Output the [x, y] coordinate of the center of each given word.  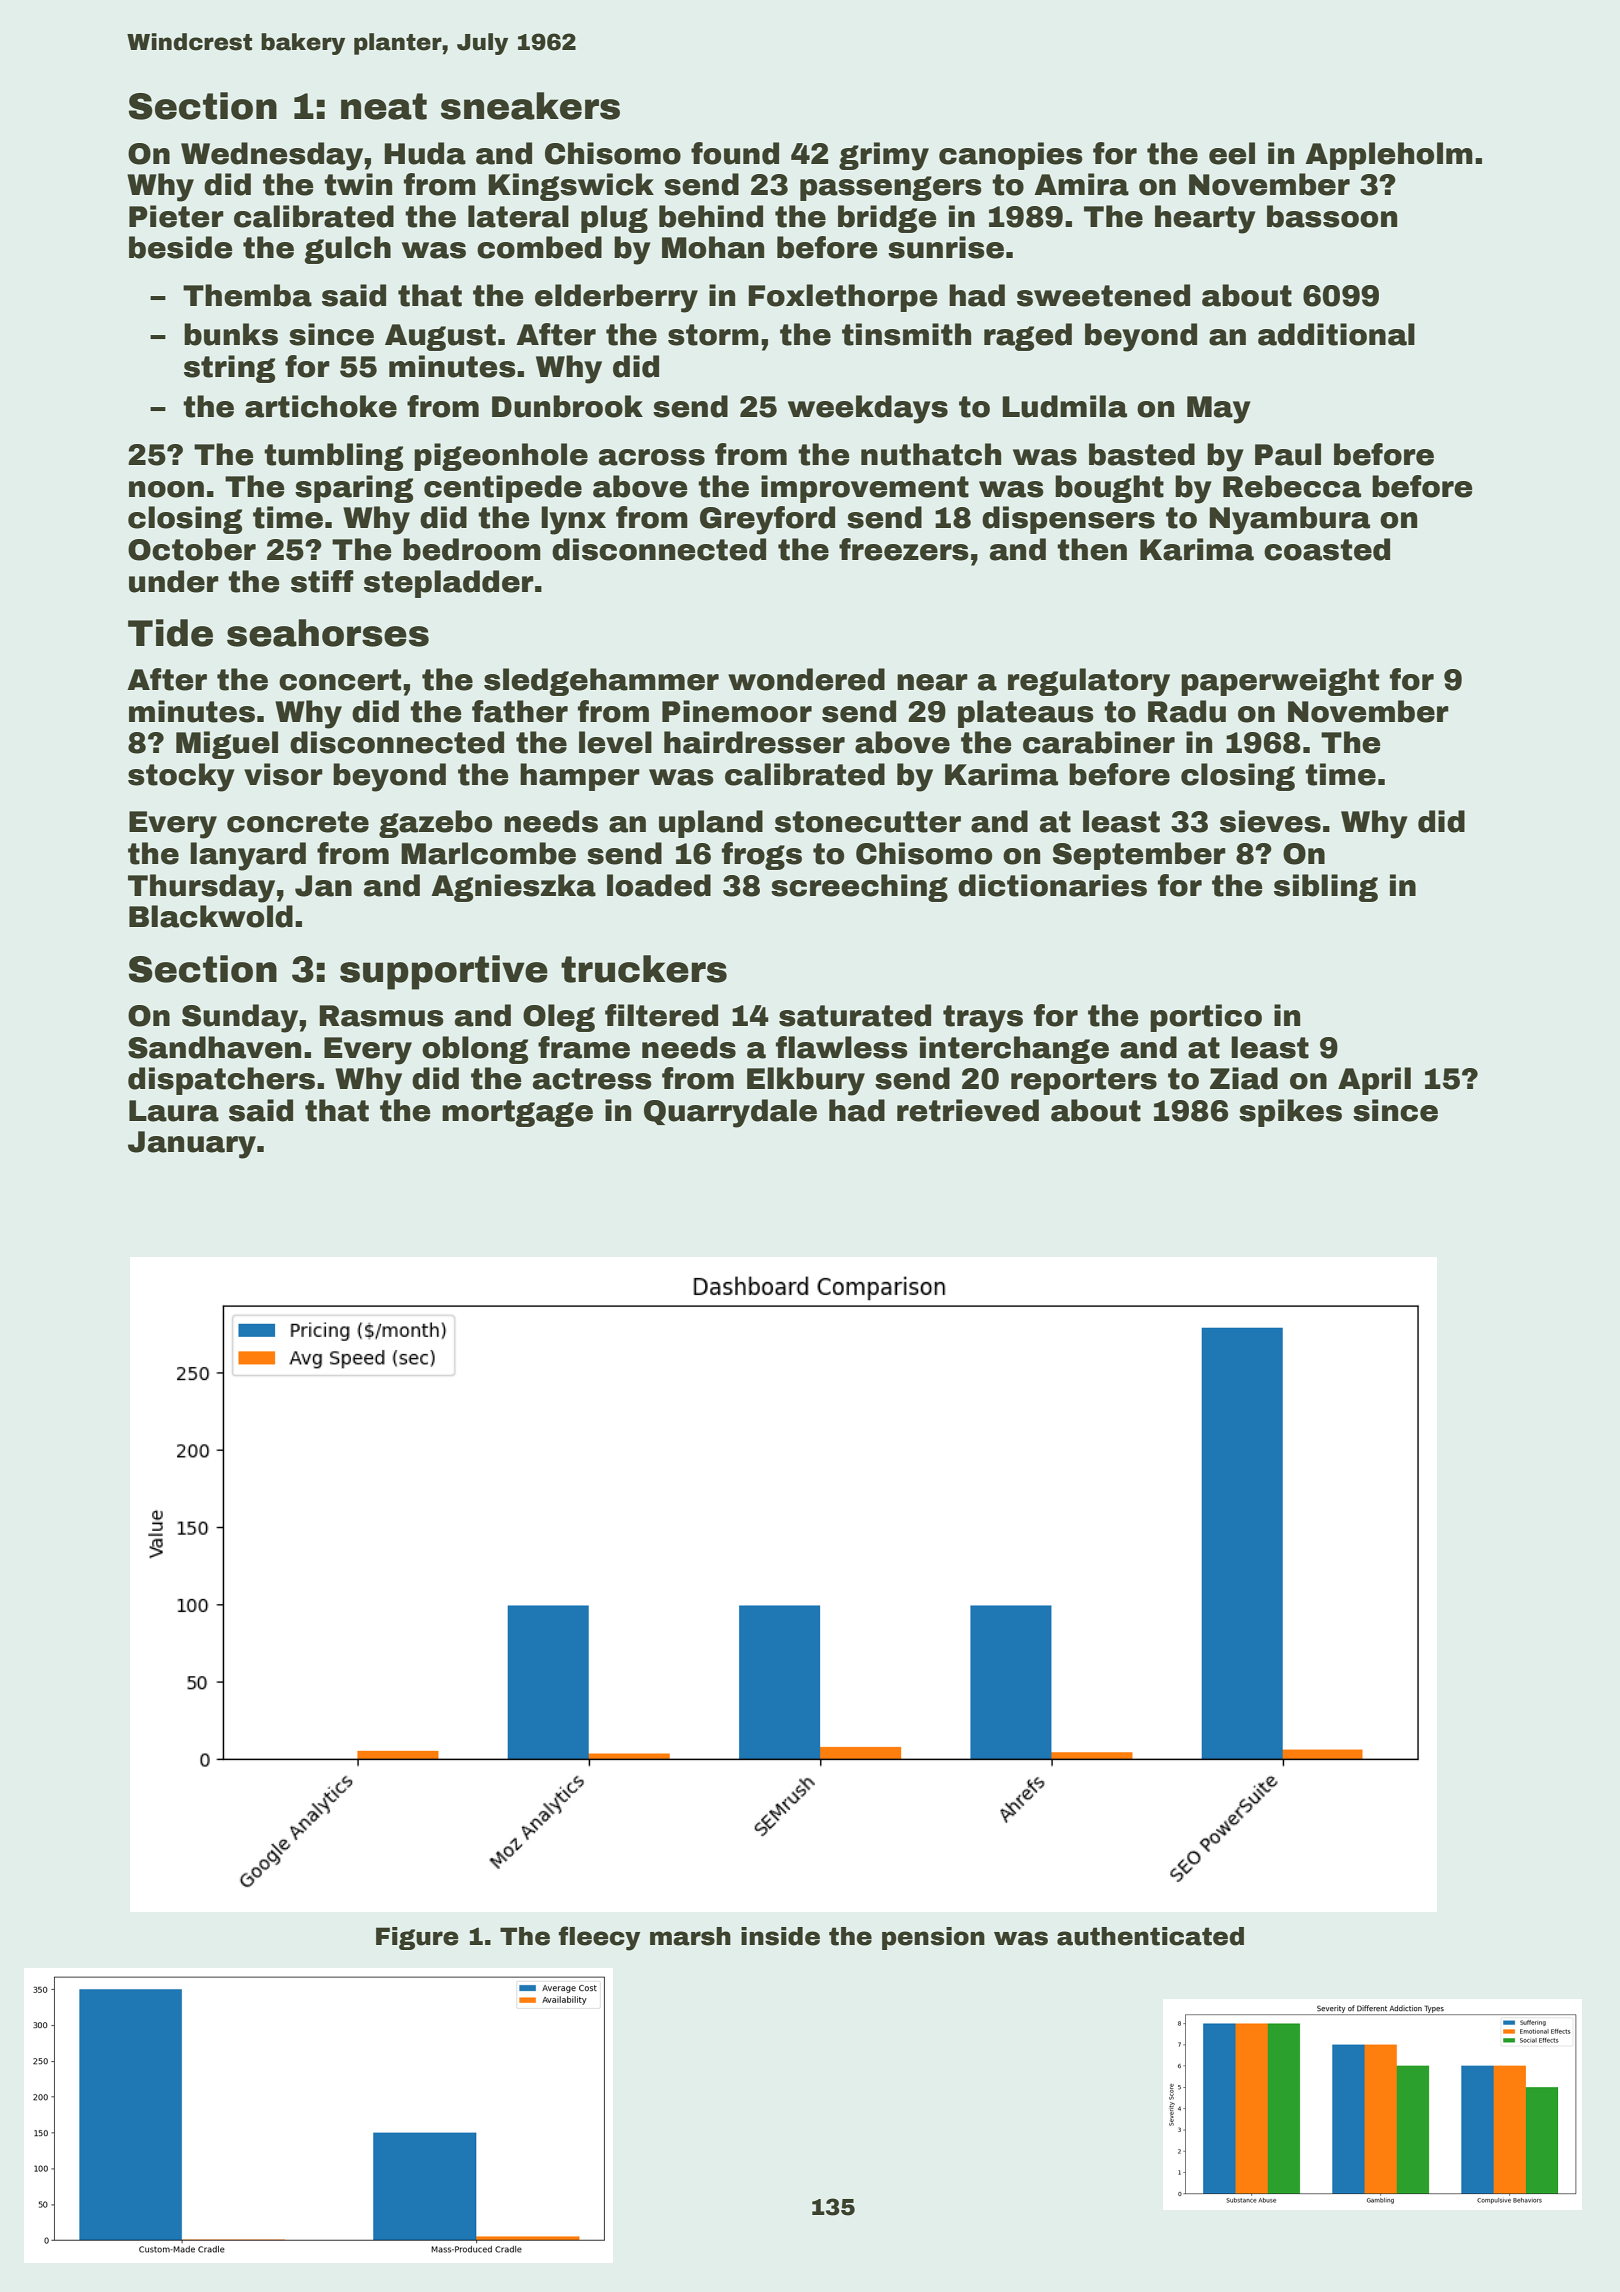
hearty [1205, 219]
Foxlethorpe [842, 298]
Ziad [1244, 1078]
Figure [417, 1938]
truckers [644, 969]
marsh [690, 1936]
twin [358, 184]
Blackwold [211, 916]
